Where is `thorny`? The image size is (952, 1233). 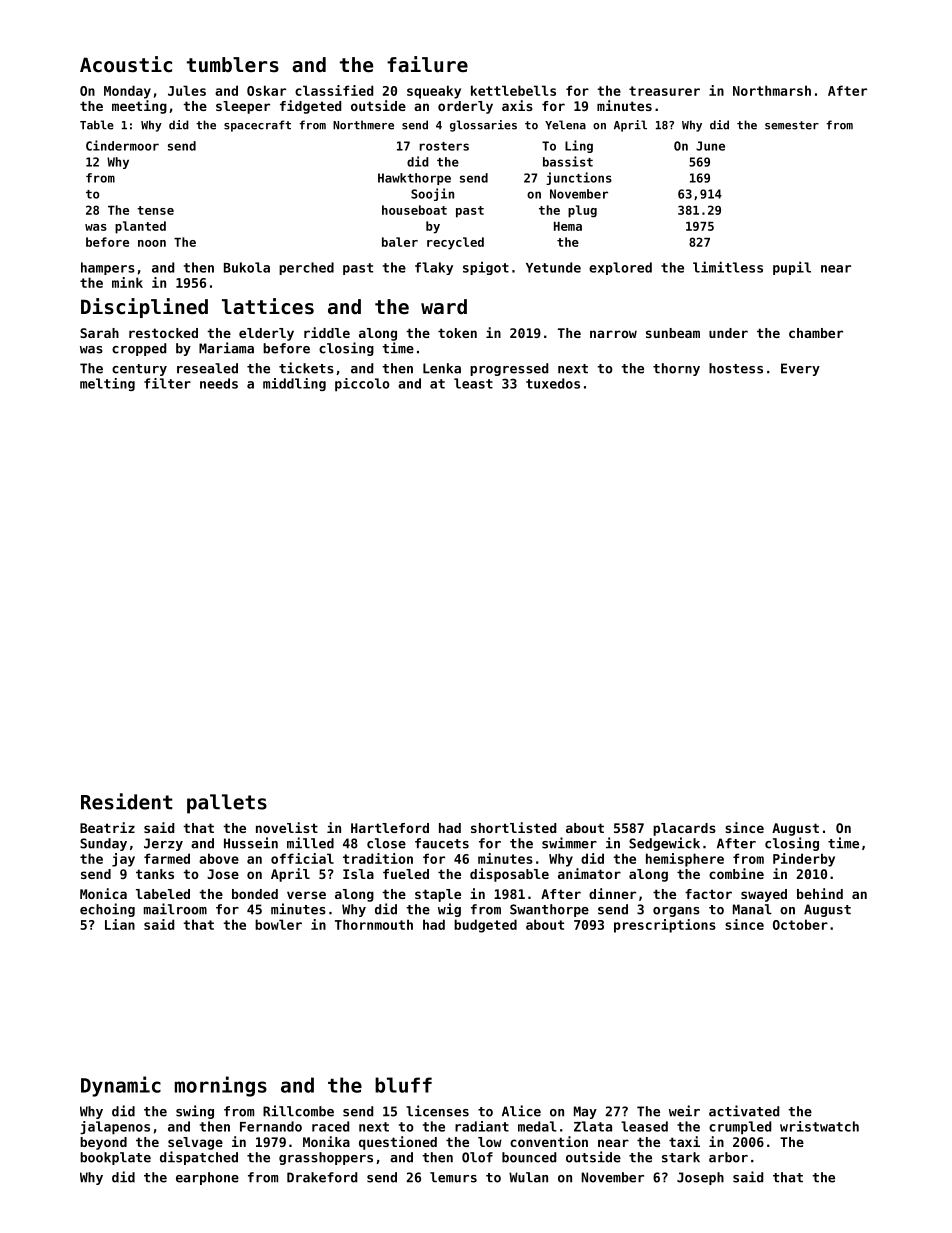 thorny is located at coordinates (676, 369).
